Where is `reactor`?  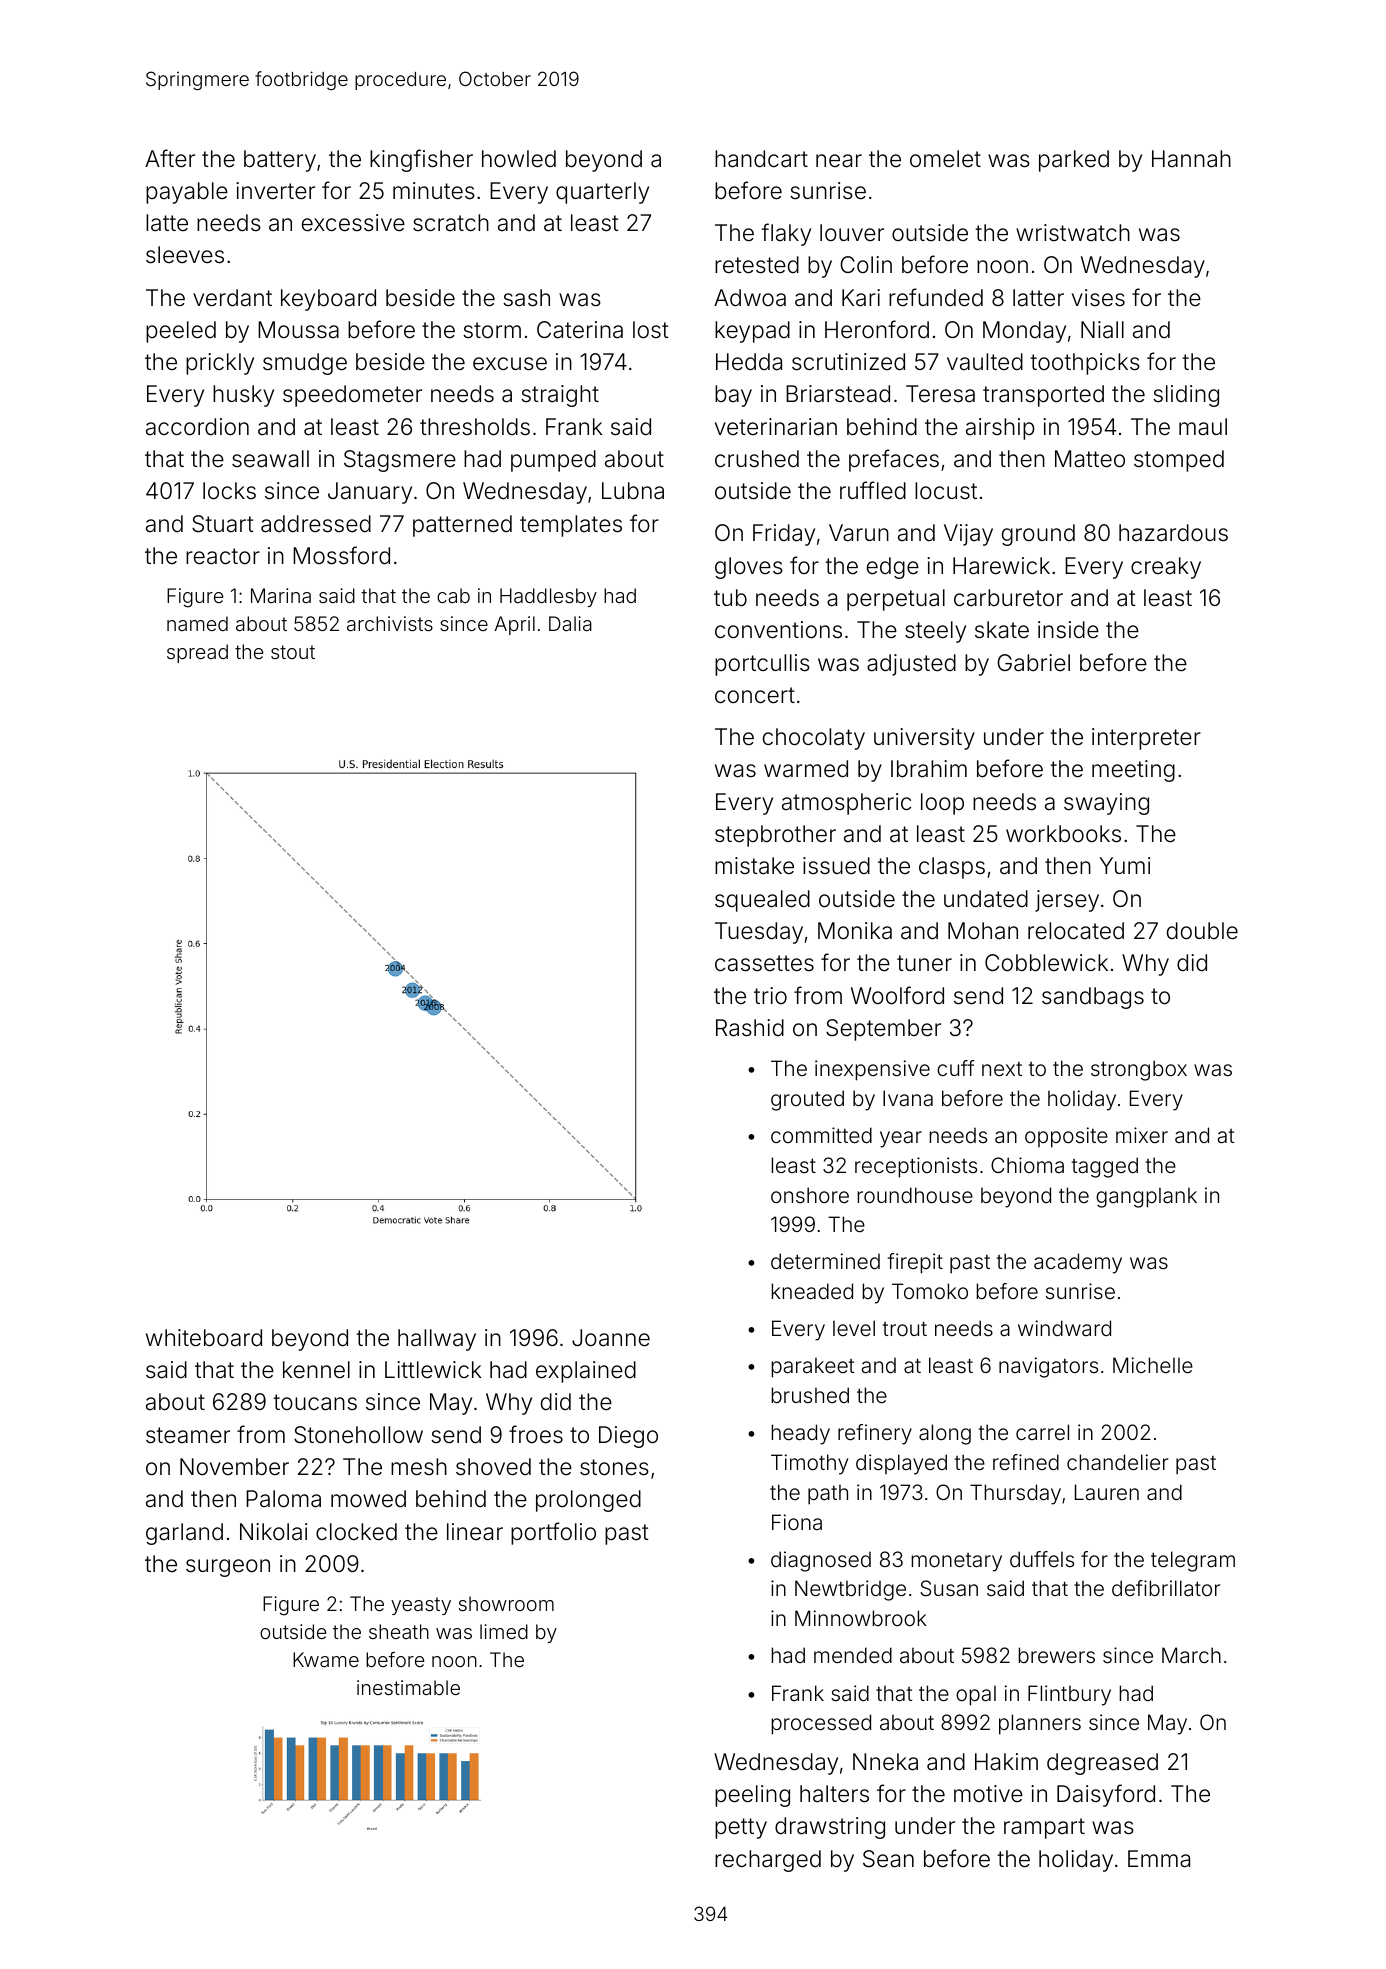
reactor is located at coordinates (223, 556).
